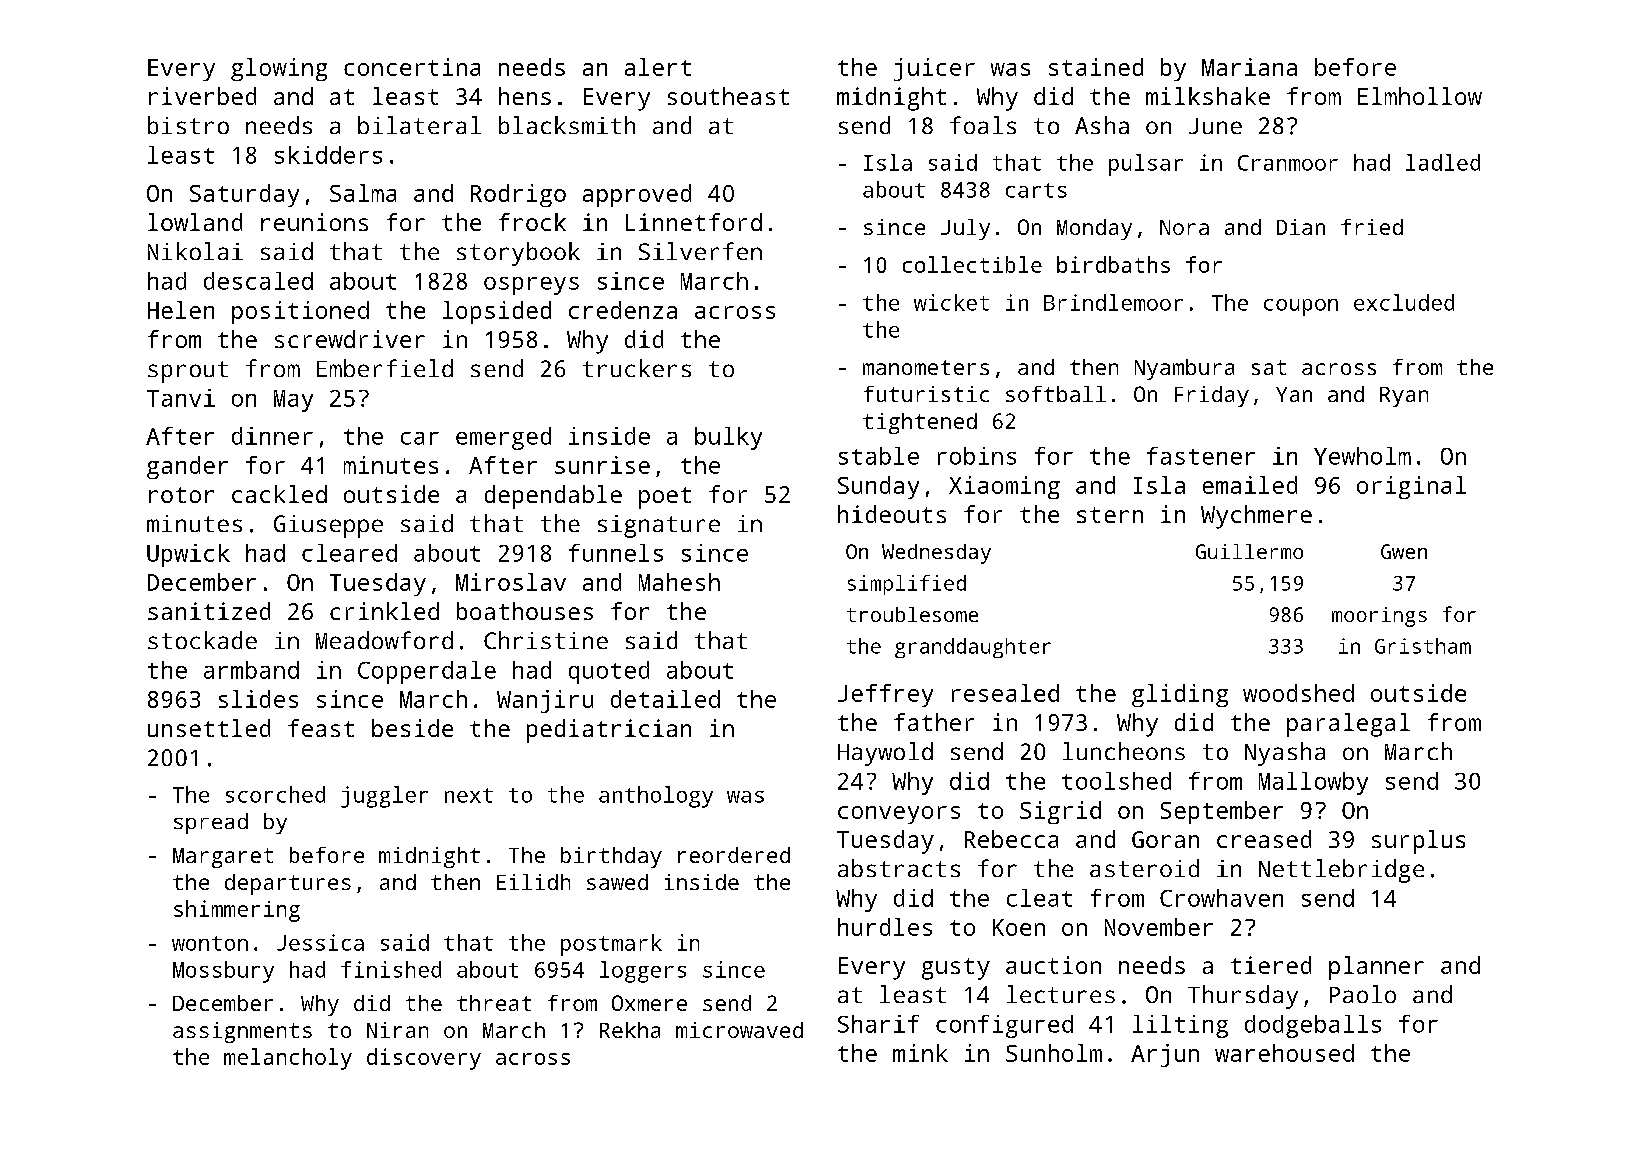 Image resolution: width=1641 pixels, height=1161 pixels. I want to click on melancholy, so click(288, 1059).
